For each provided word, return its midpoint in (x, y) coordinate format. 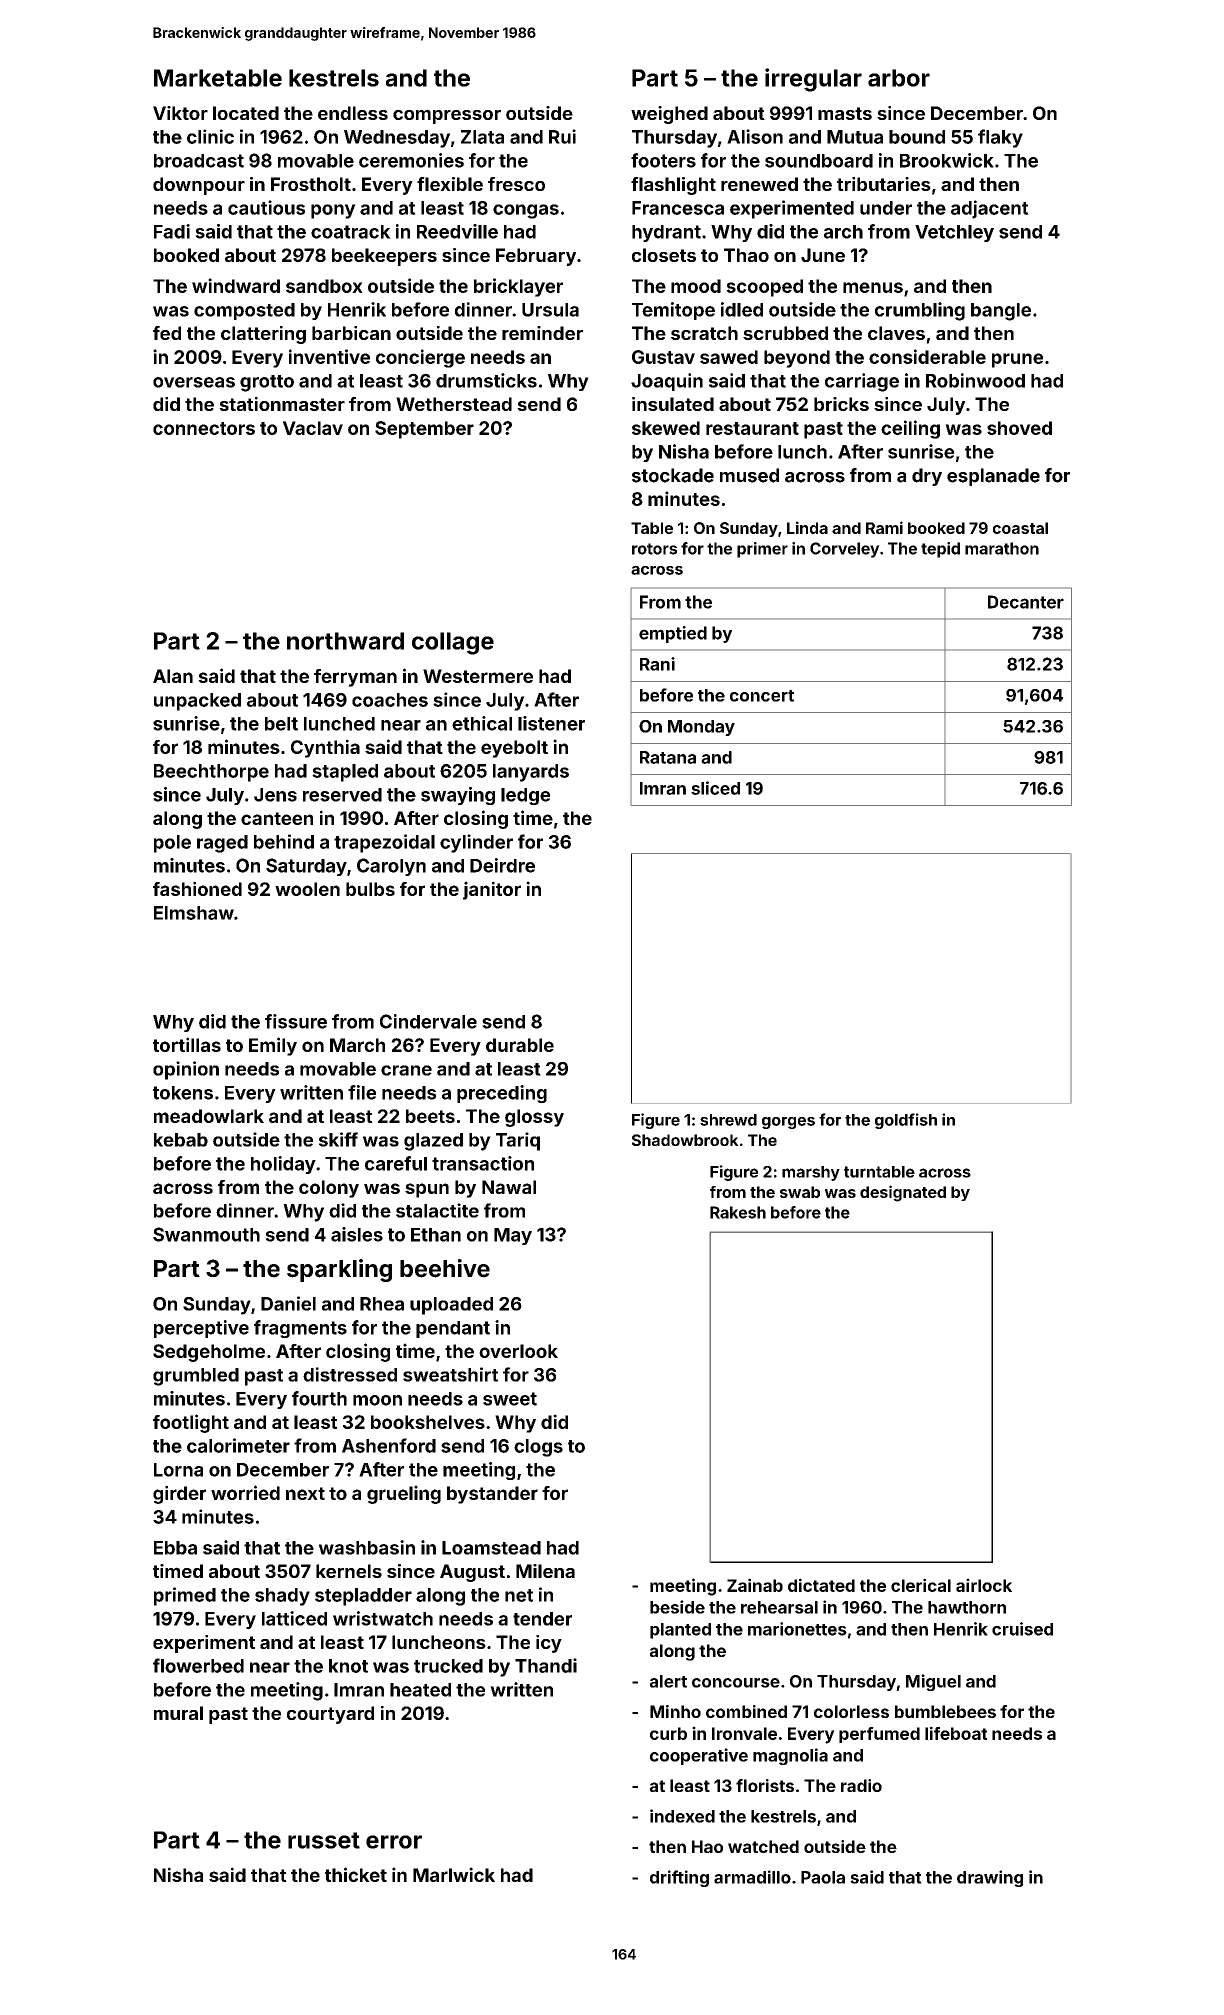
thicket (356, 1874)
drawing (990, 1878)
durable (520, 1045)
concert (762, 696)
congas (526, 211)
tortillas (187, 1044)
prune (1017, 360)
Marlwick (454, 1874)
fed (167, 333)
